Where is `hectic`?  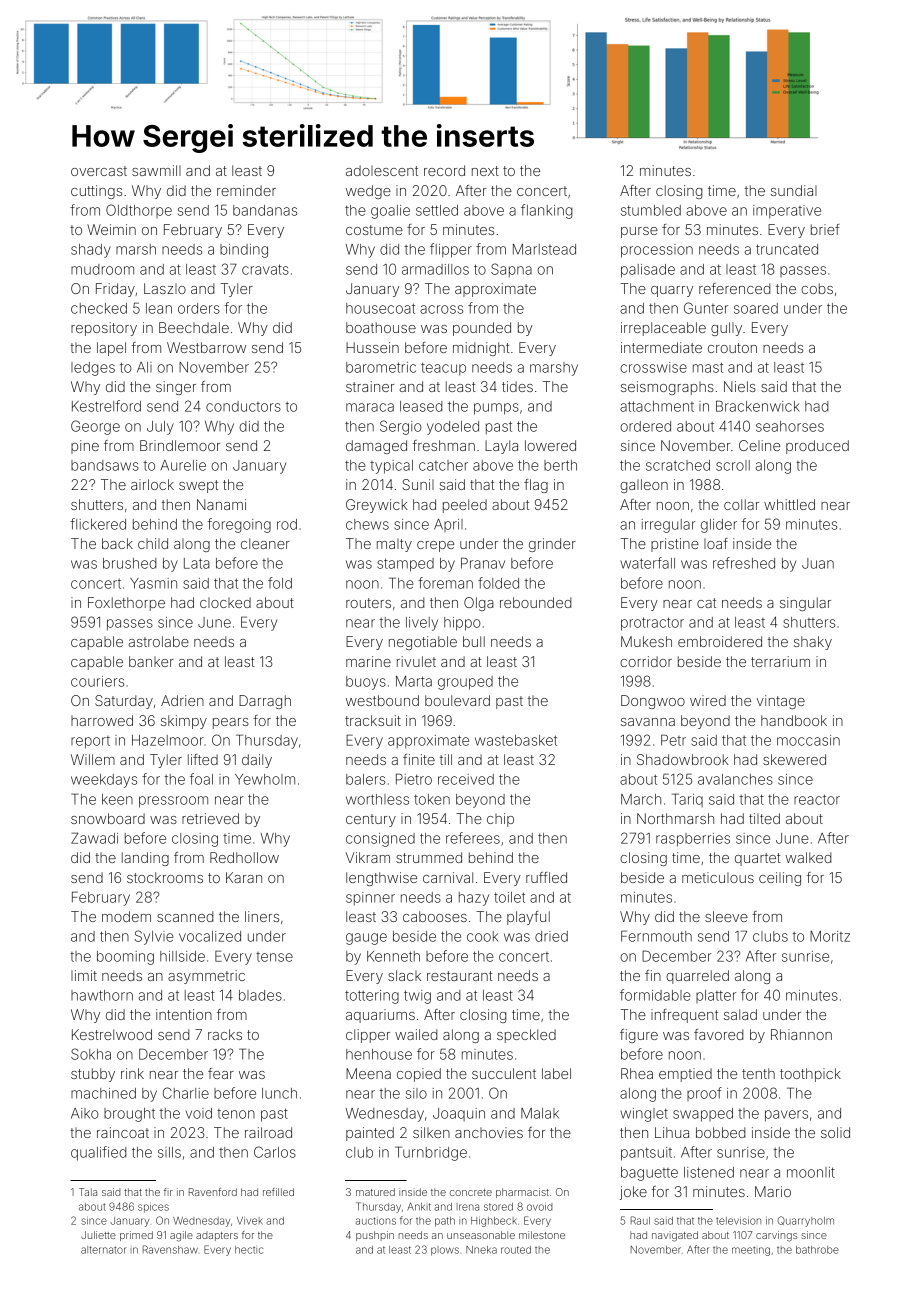
hectic is located at coordinates (249, 1250).
